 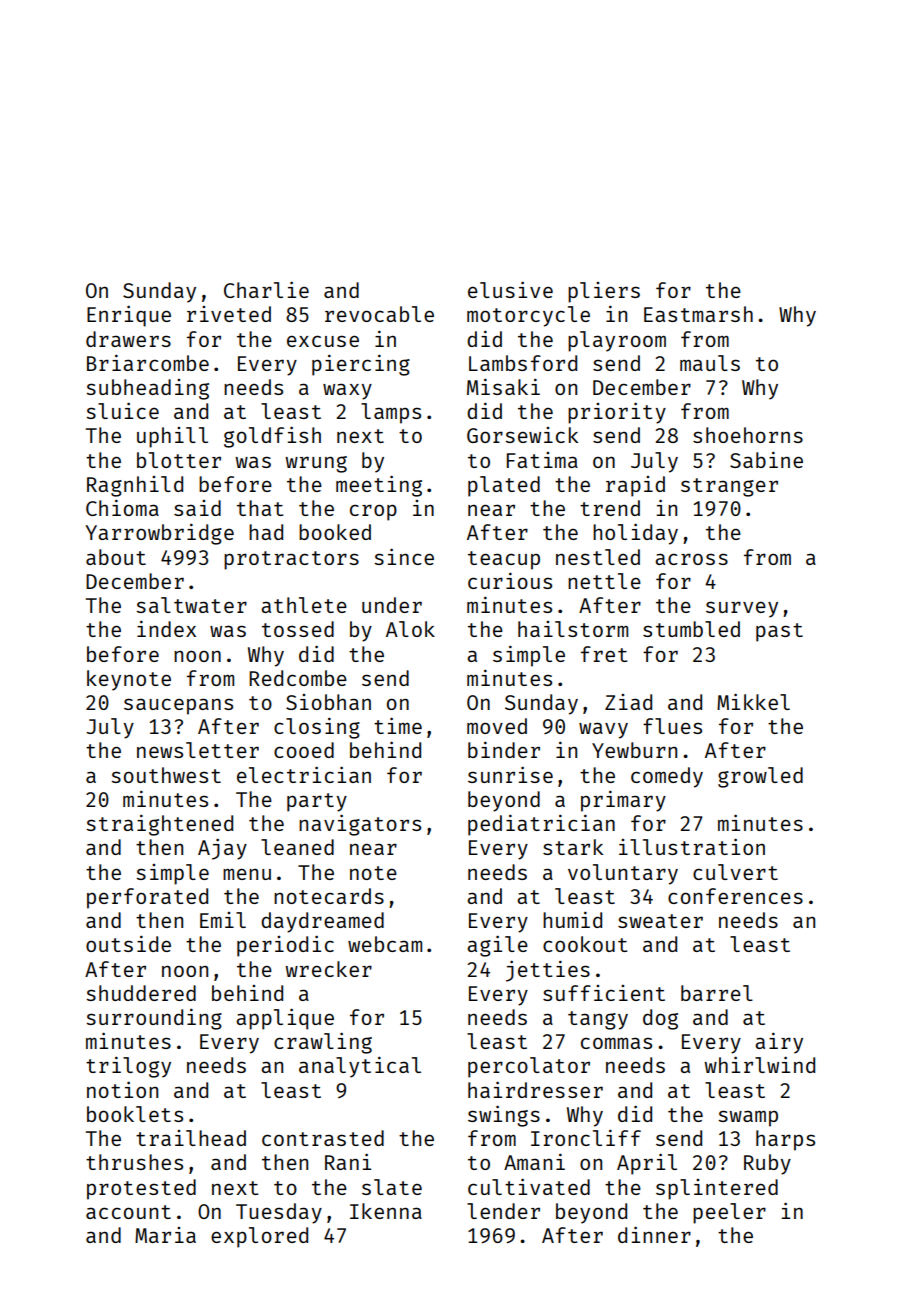 I want to click on Emil, so click(x=223, y=920).
